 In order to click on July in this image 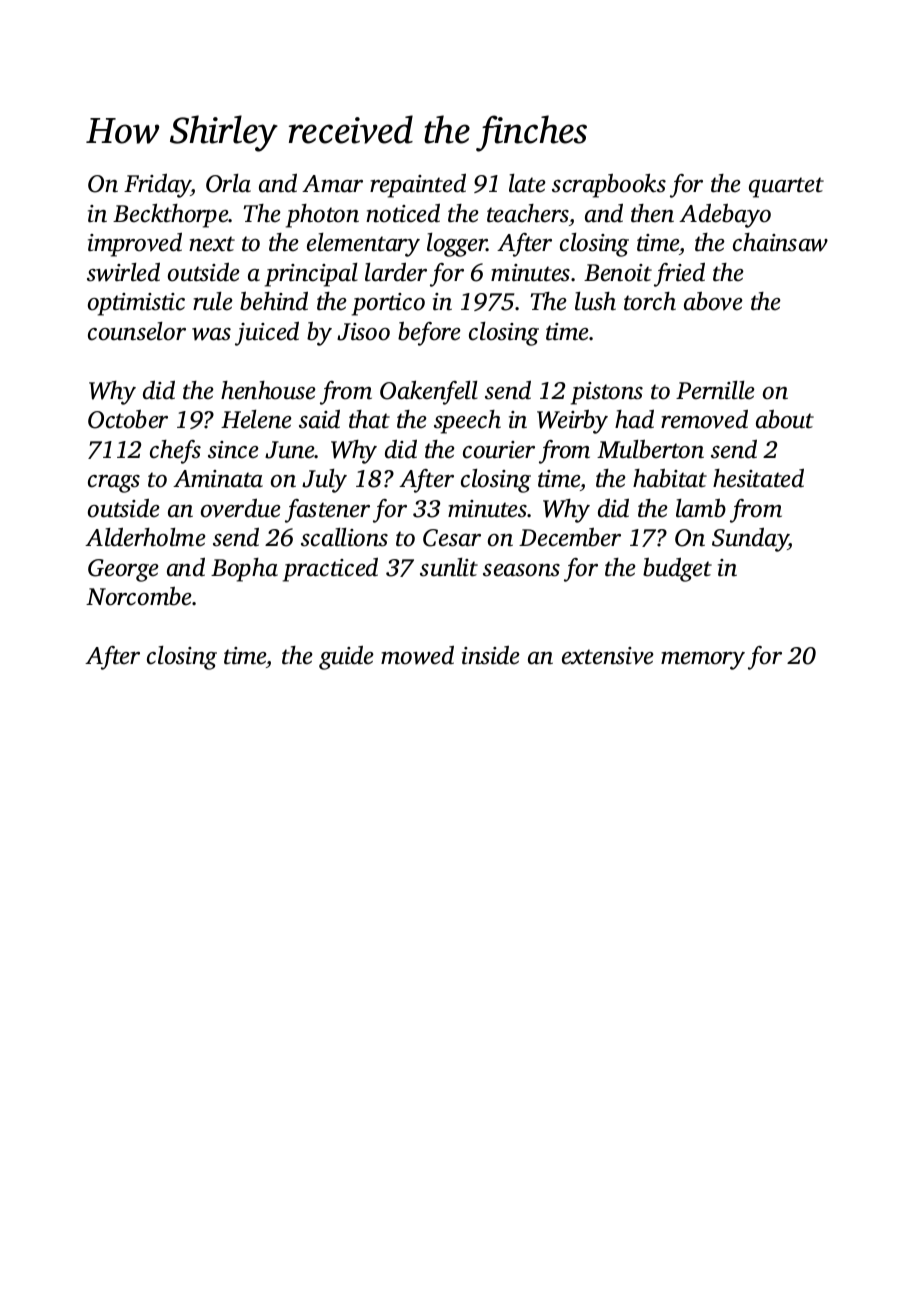, I will do `click(324, 481)`.
